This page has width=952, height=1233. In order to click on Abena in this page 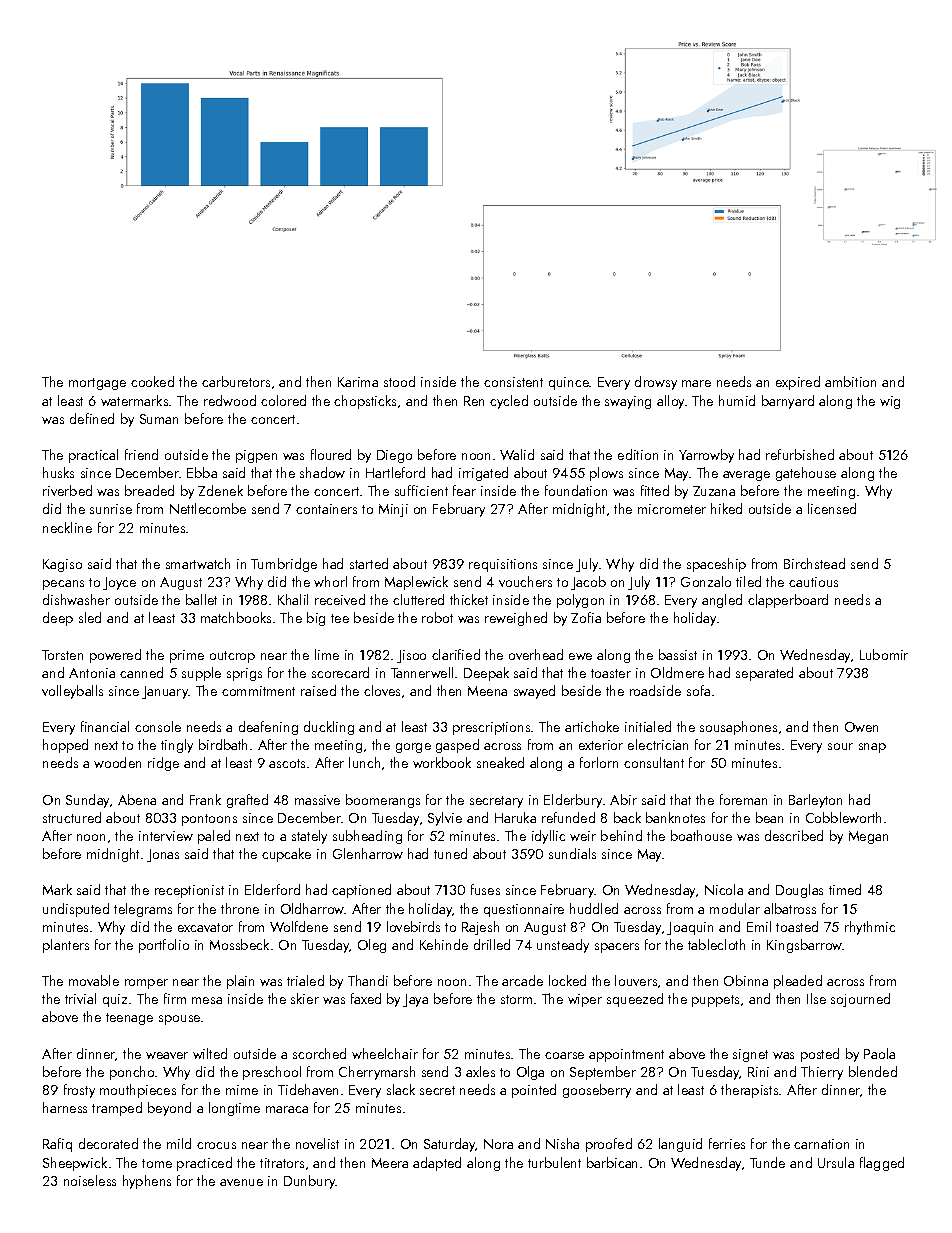, I will do `click(137, 799)`.
